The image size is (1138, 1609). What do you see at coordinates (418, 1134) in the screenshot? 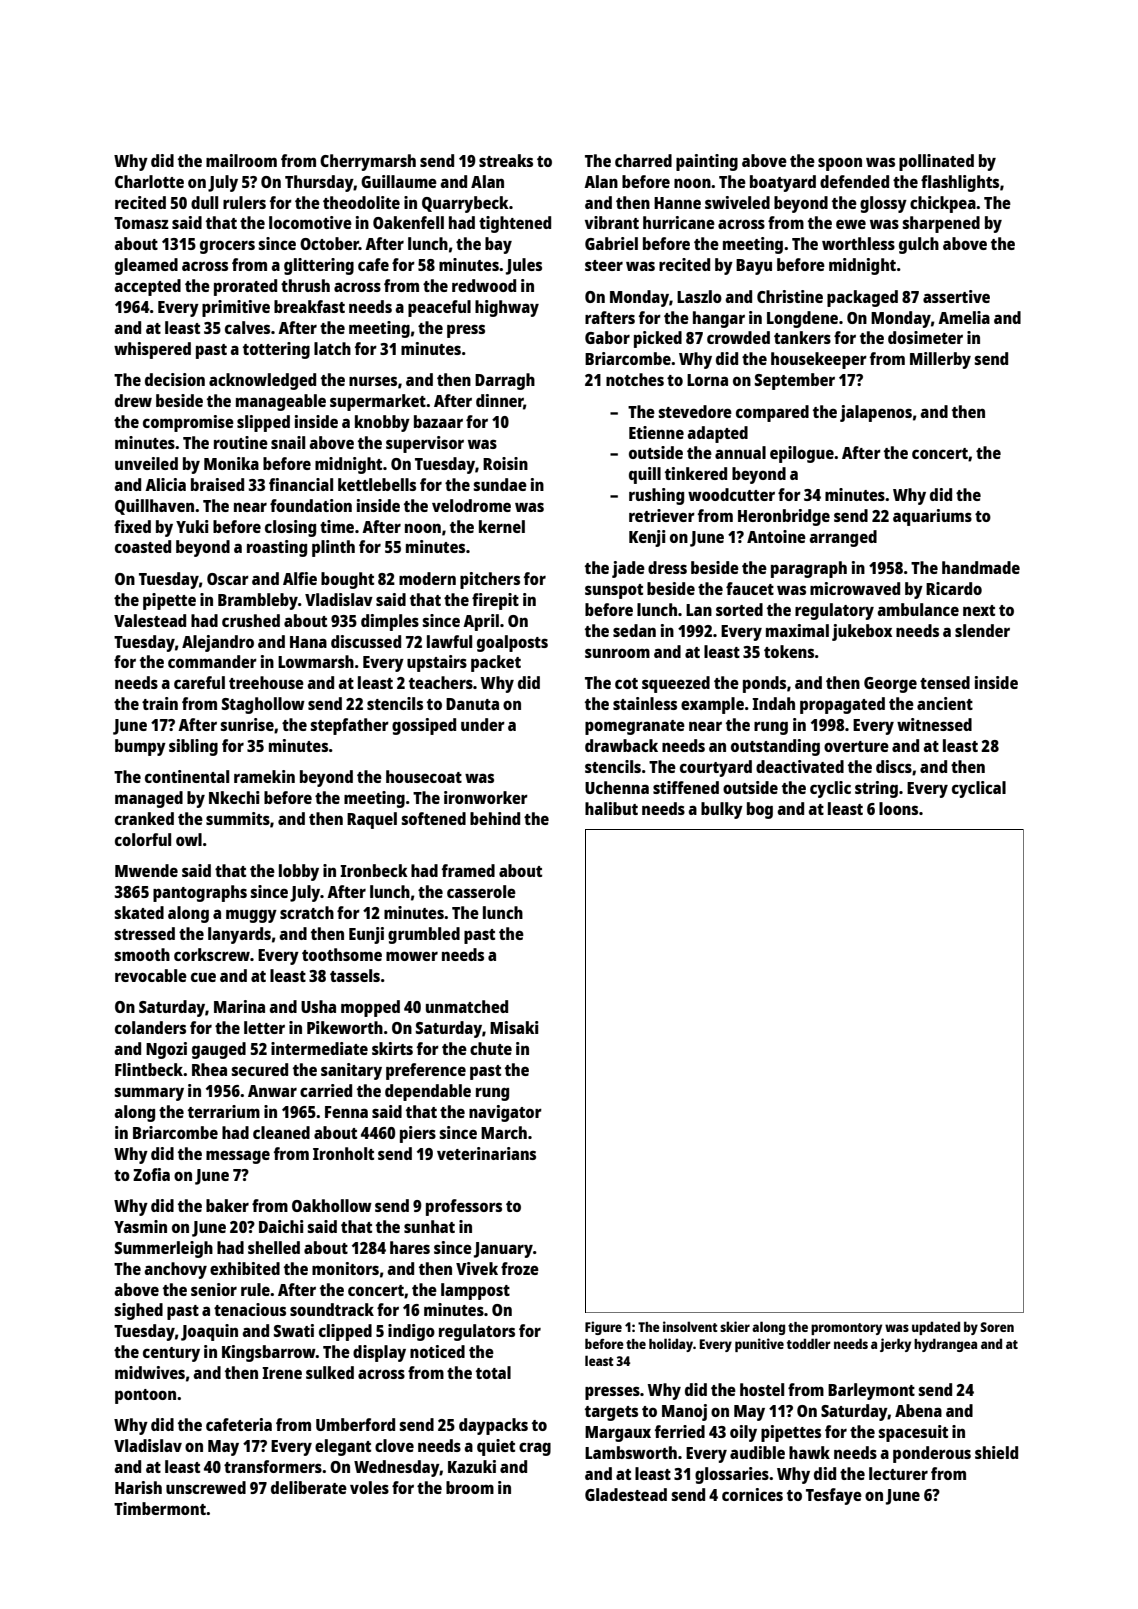
I see `piers` at bounding box center [418, 1134].
